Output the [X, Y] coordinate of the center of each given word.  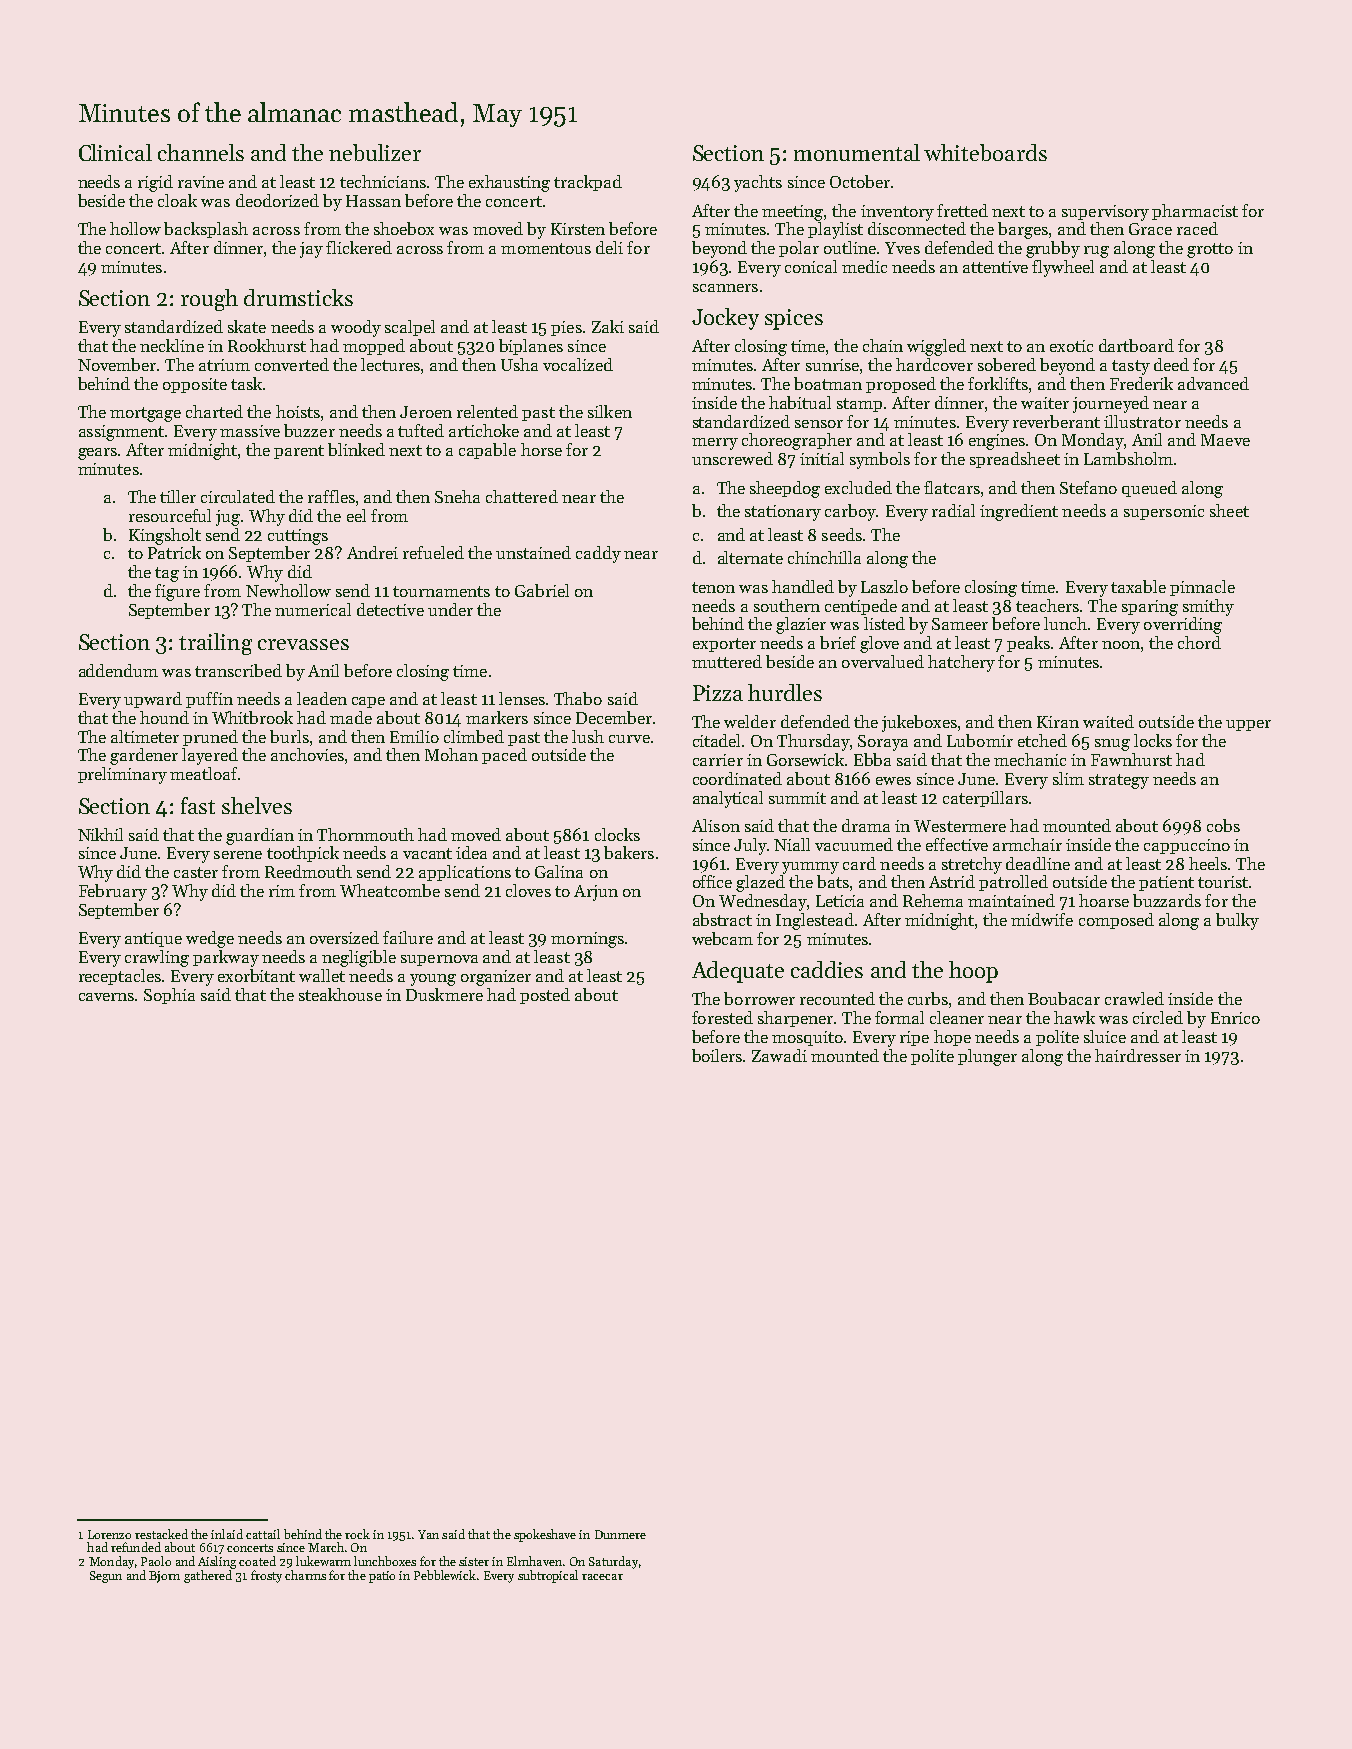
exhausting [509, 183]
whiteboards [985, 152]
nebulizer [375, 152]
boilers [718, 1055]
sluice [1105, 1036]
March [326, 1547]
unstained [533, 552]
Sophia [169, 996]
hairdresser [1138, 1055]
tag [167, 574]
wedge [210, 939]
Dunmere [620, 1534]
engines [998, 442]
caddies [827, 969]
